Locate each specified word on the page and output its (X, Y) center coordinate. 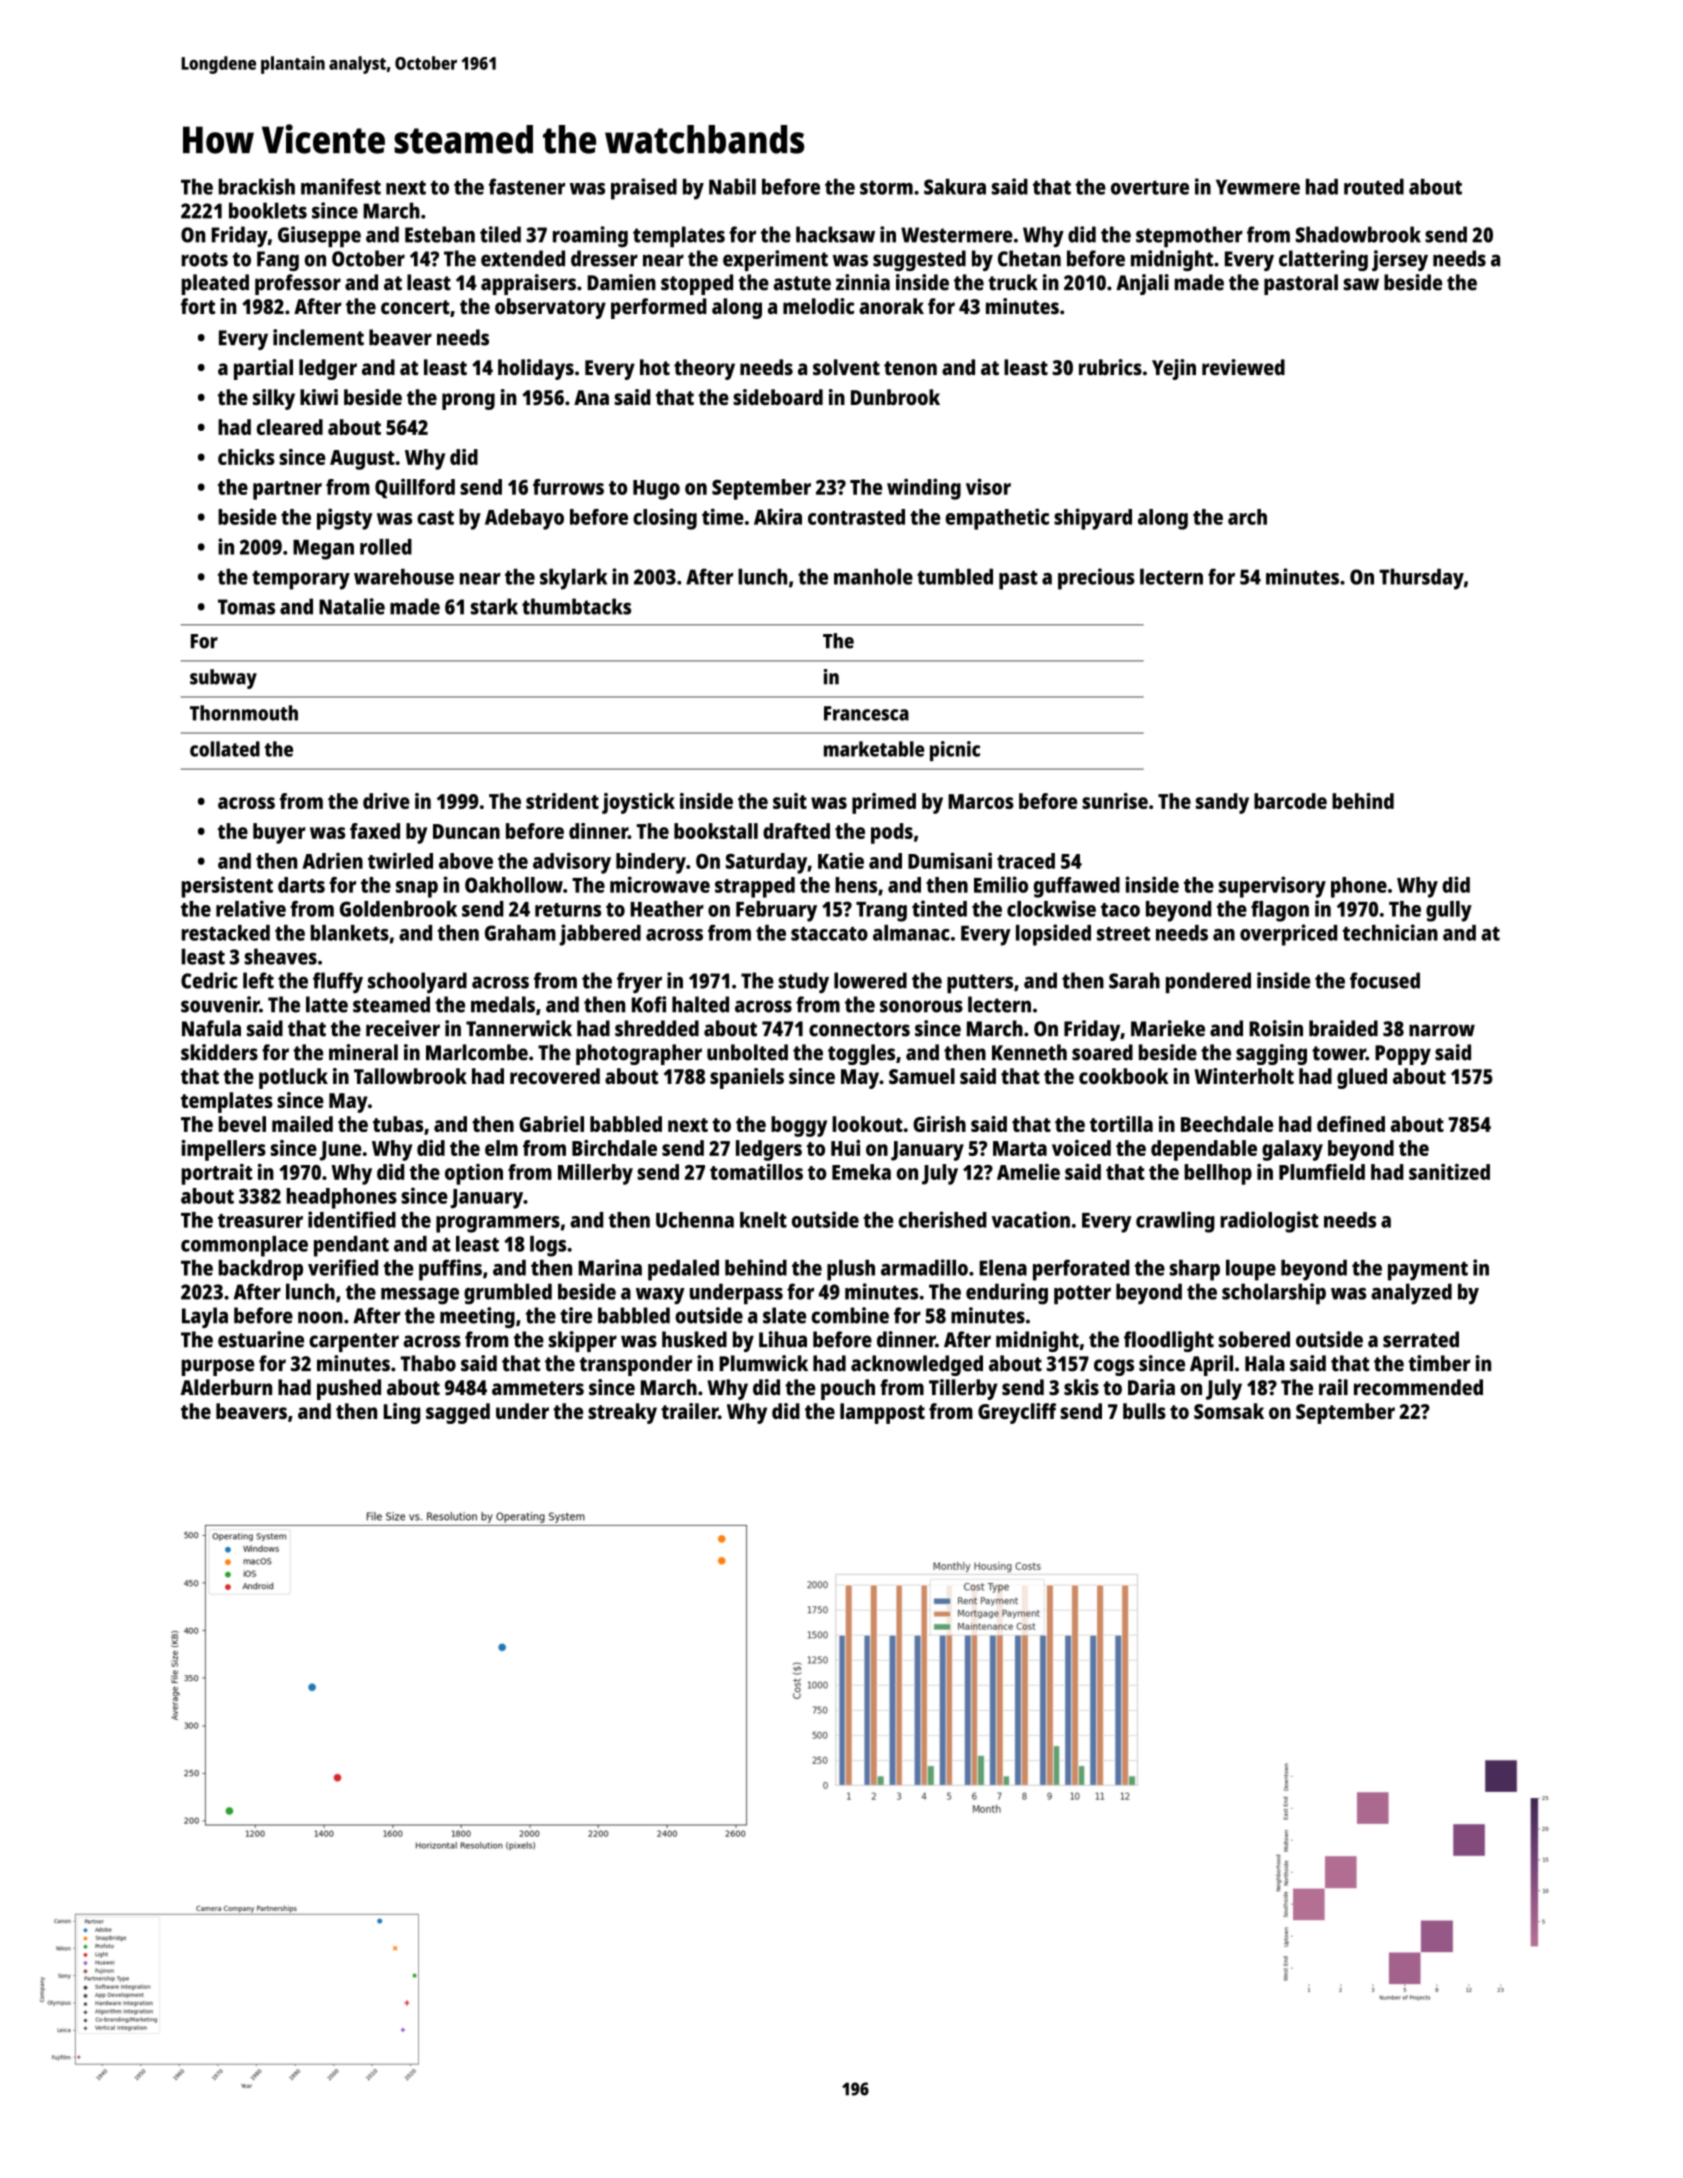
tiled (500, 234)
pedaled (683, 1270)
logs (548, 1246)
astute (802, 283)
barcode (1290, 801)
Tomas (246, 607)
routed (1374, 187)
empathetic (997, 519)
